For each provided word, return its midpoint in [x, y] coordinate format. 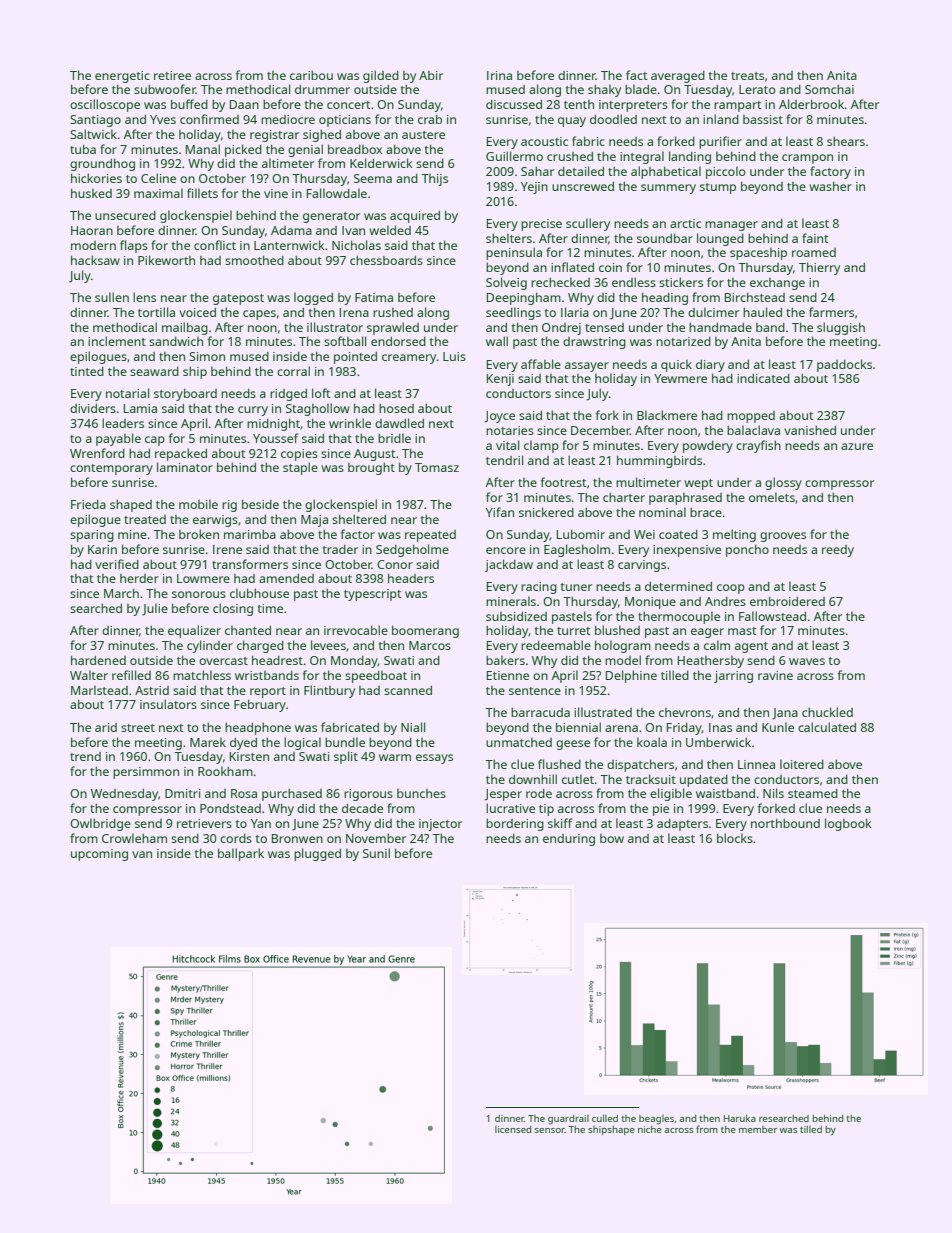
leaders [123, 423]
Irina [499, 75]
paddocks [844, 365]
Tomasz [437, 467]
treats [747, 76]
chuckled [827, 712]
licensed [513, 1129]
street [138, 728]
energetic [122, 77]
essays [434, 759]
